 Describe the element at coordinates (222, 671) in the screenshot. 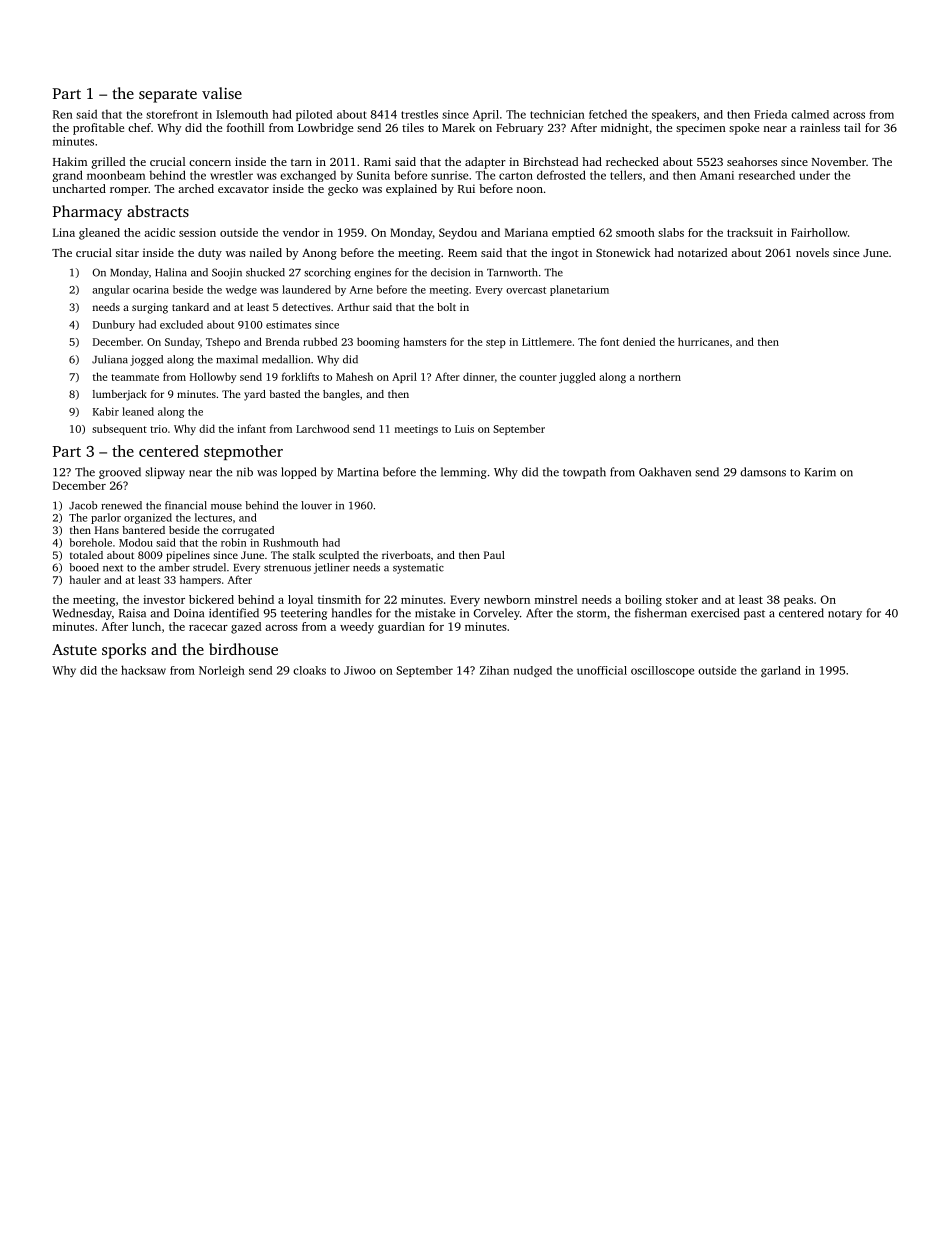

I see `Norleigh` at that location.
